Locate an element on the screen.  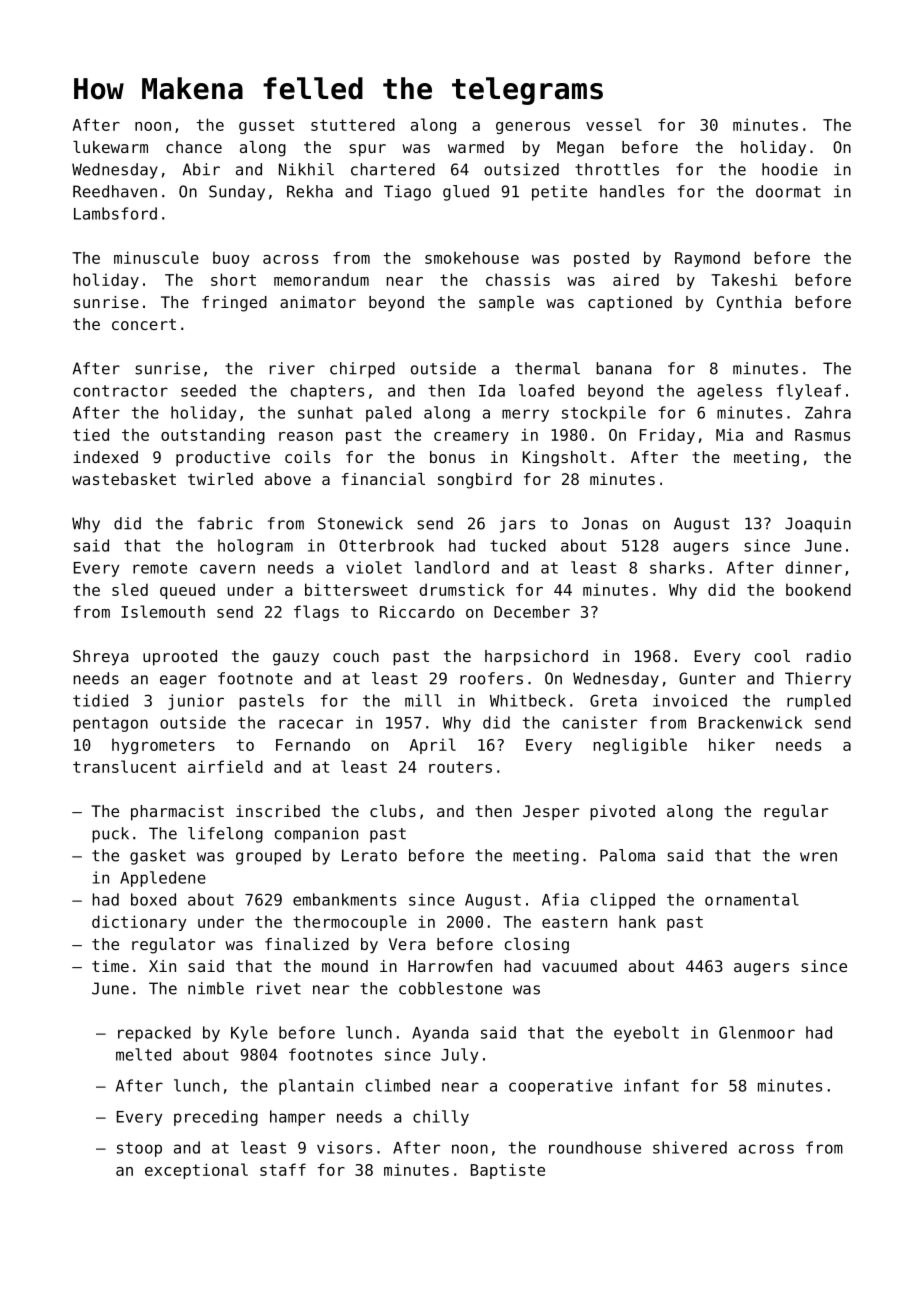
rumpled is located at coordinates (819, 702).
